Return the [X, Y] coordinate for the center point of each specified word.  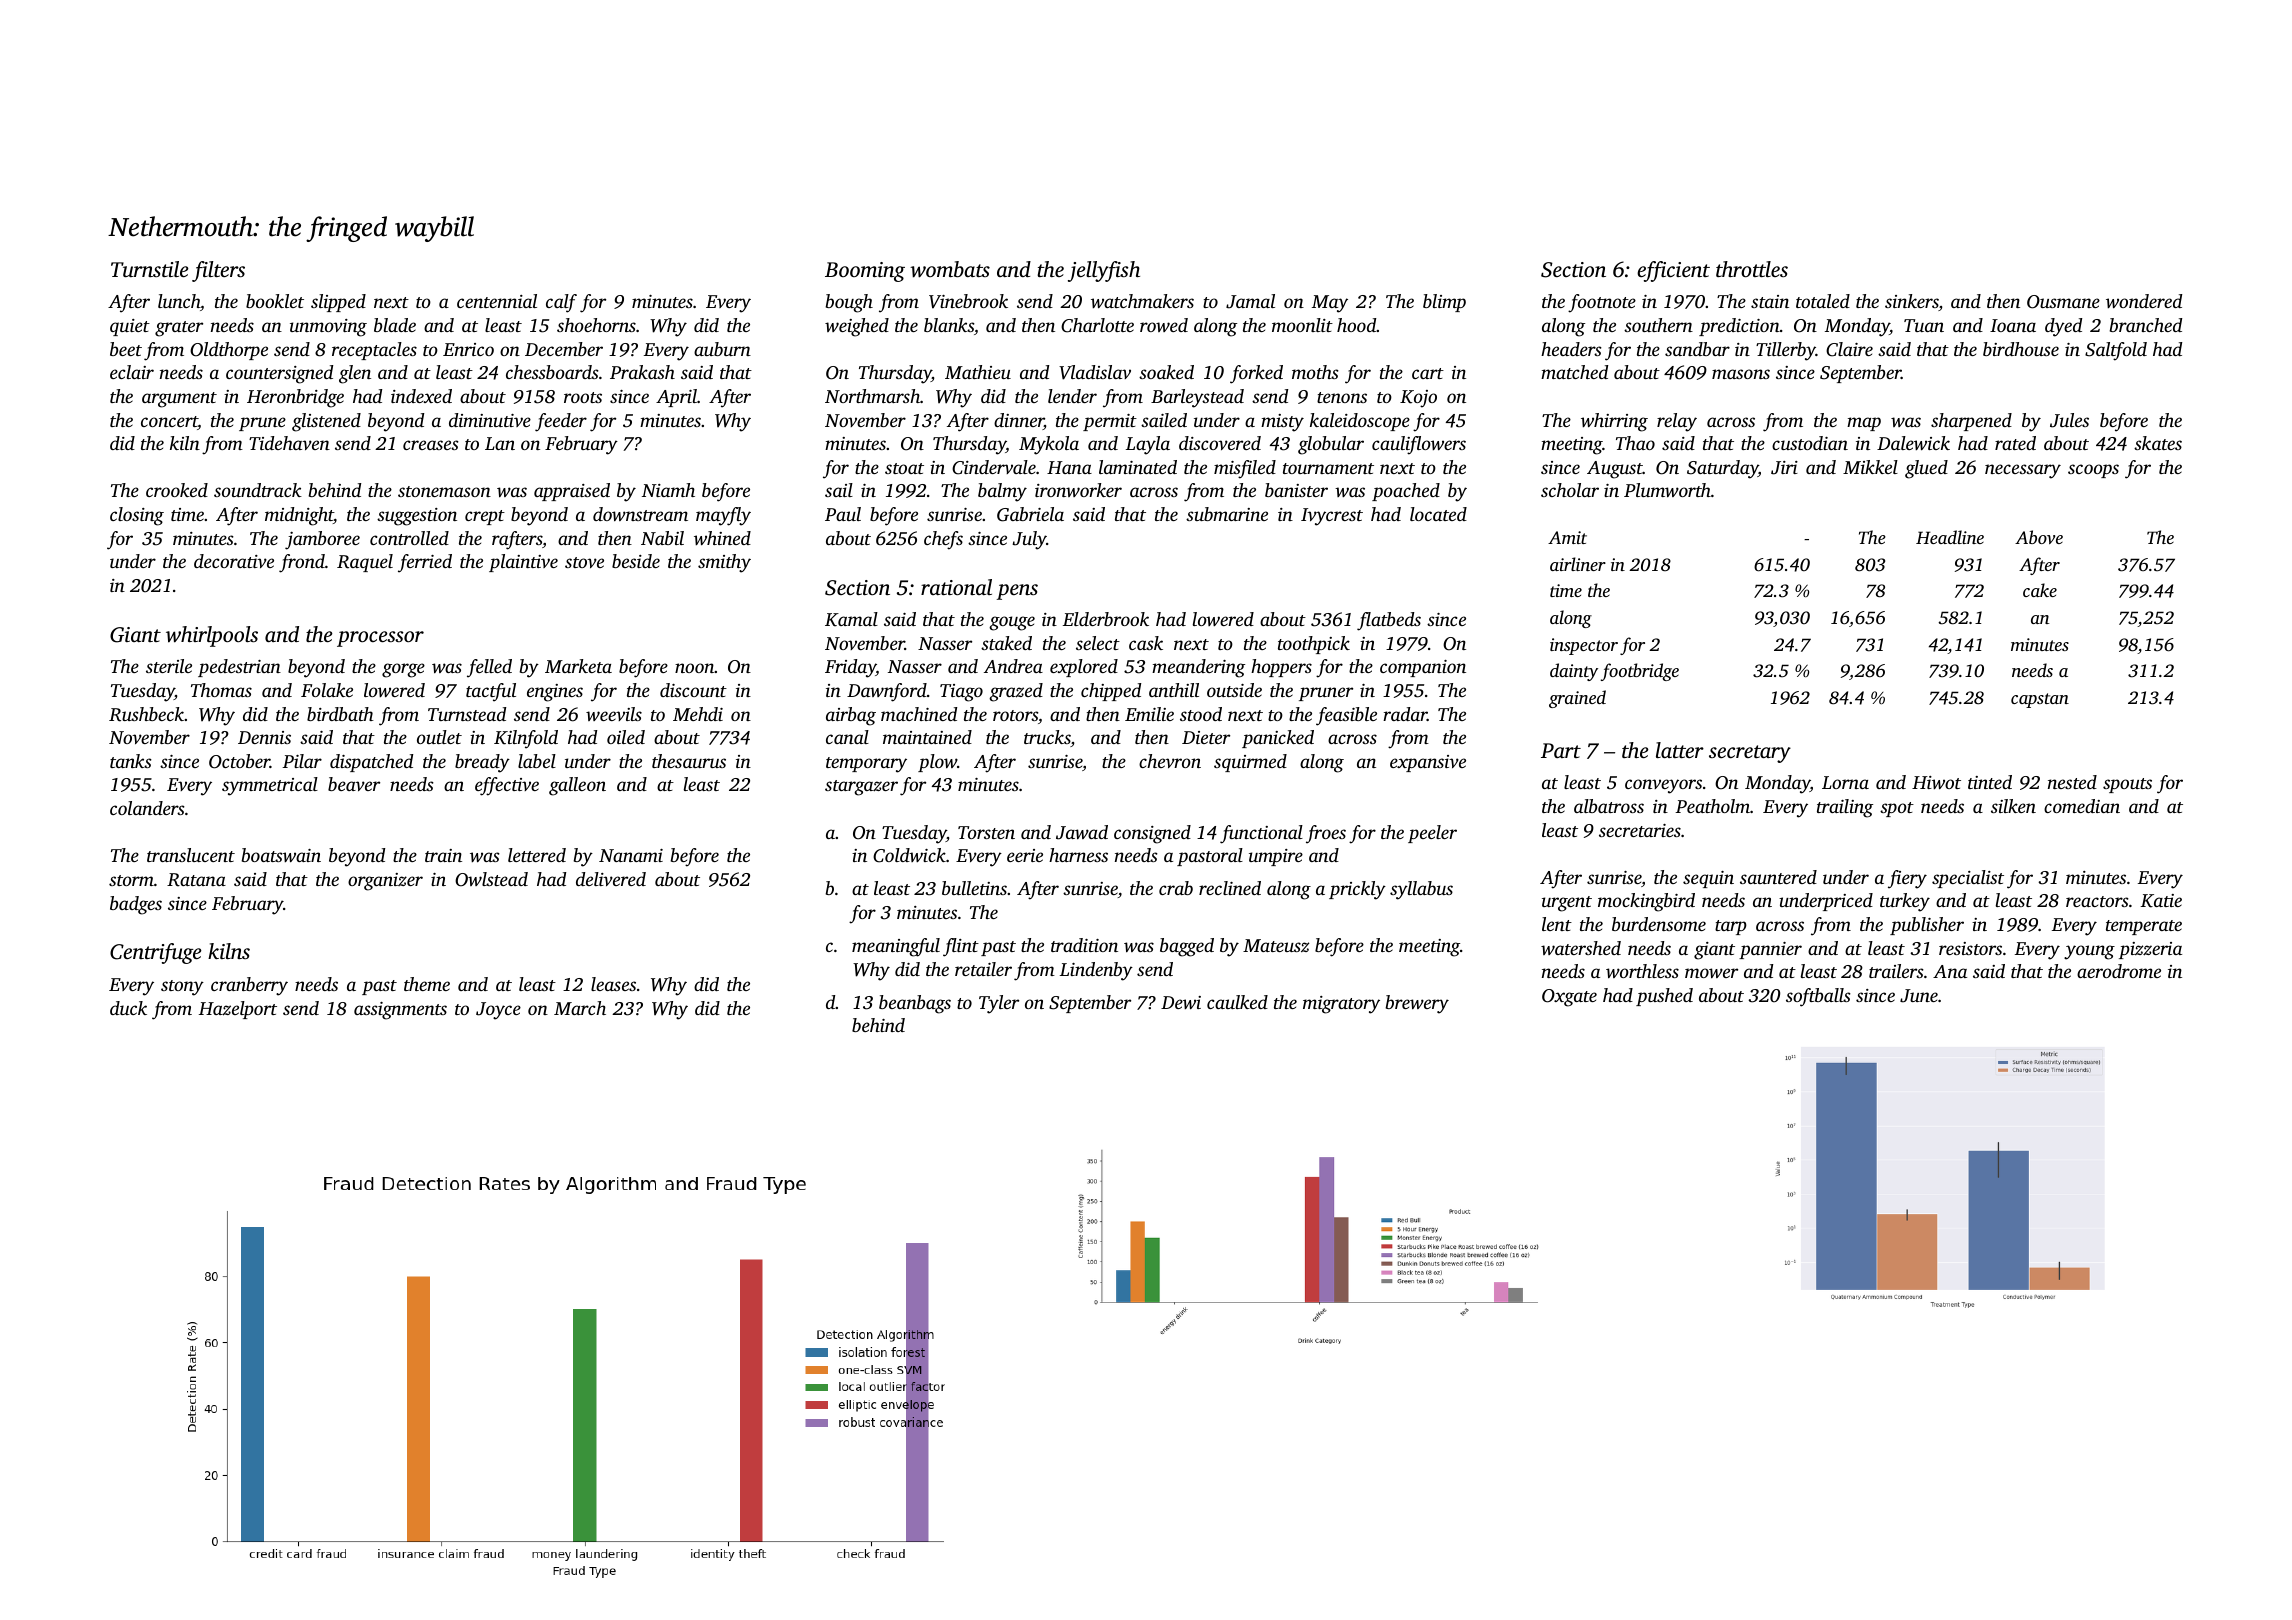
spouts [2127, 785]
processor [380, 639]
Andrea [1013, 666]
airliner [1578, 564]
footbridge [1640, 672]
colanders [147, 808]
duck [128, 1008]
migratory [1341, 1005]
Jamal [1250, 301]
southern [1658, 325]
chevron [1170, 761]
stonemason [444, 491]
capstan [2040, 700]
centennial [497, 301]
